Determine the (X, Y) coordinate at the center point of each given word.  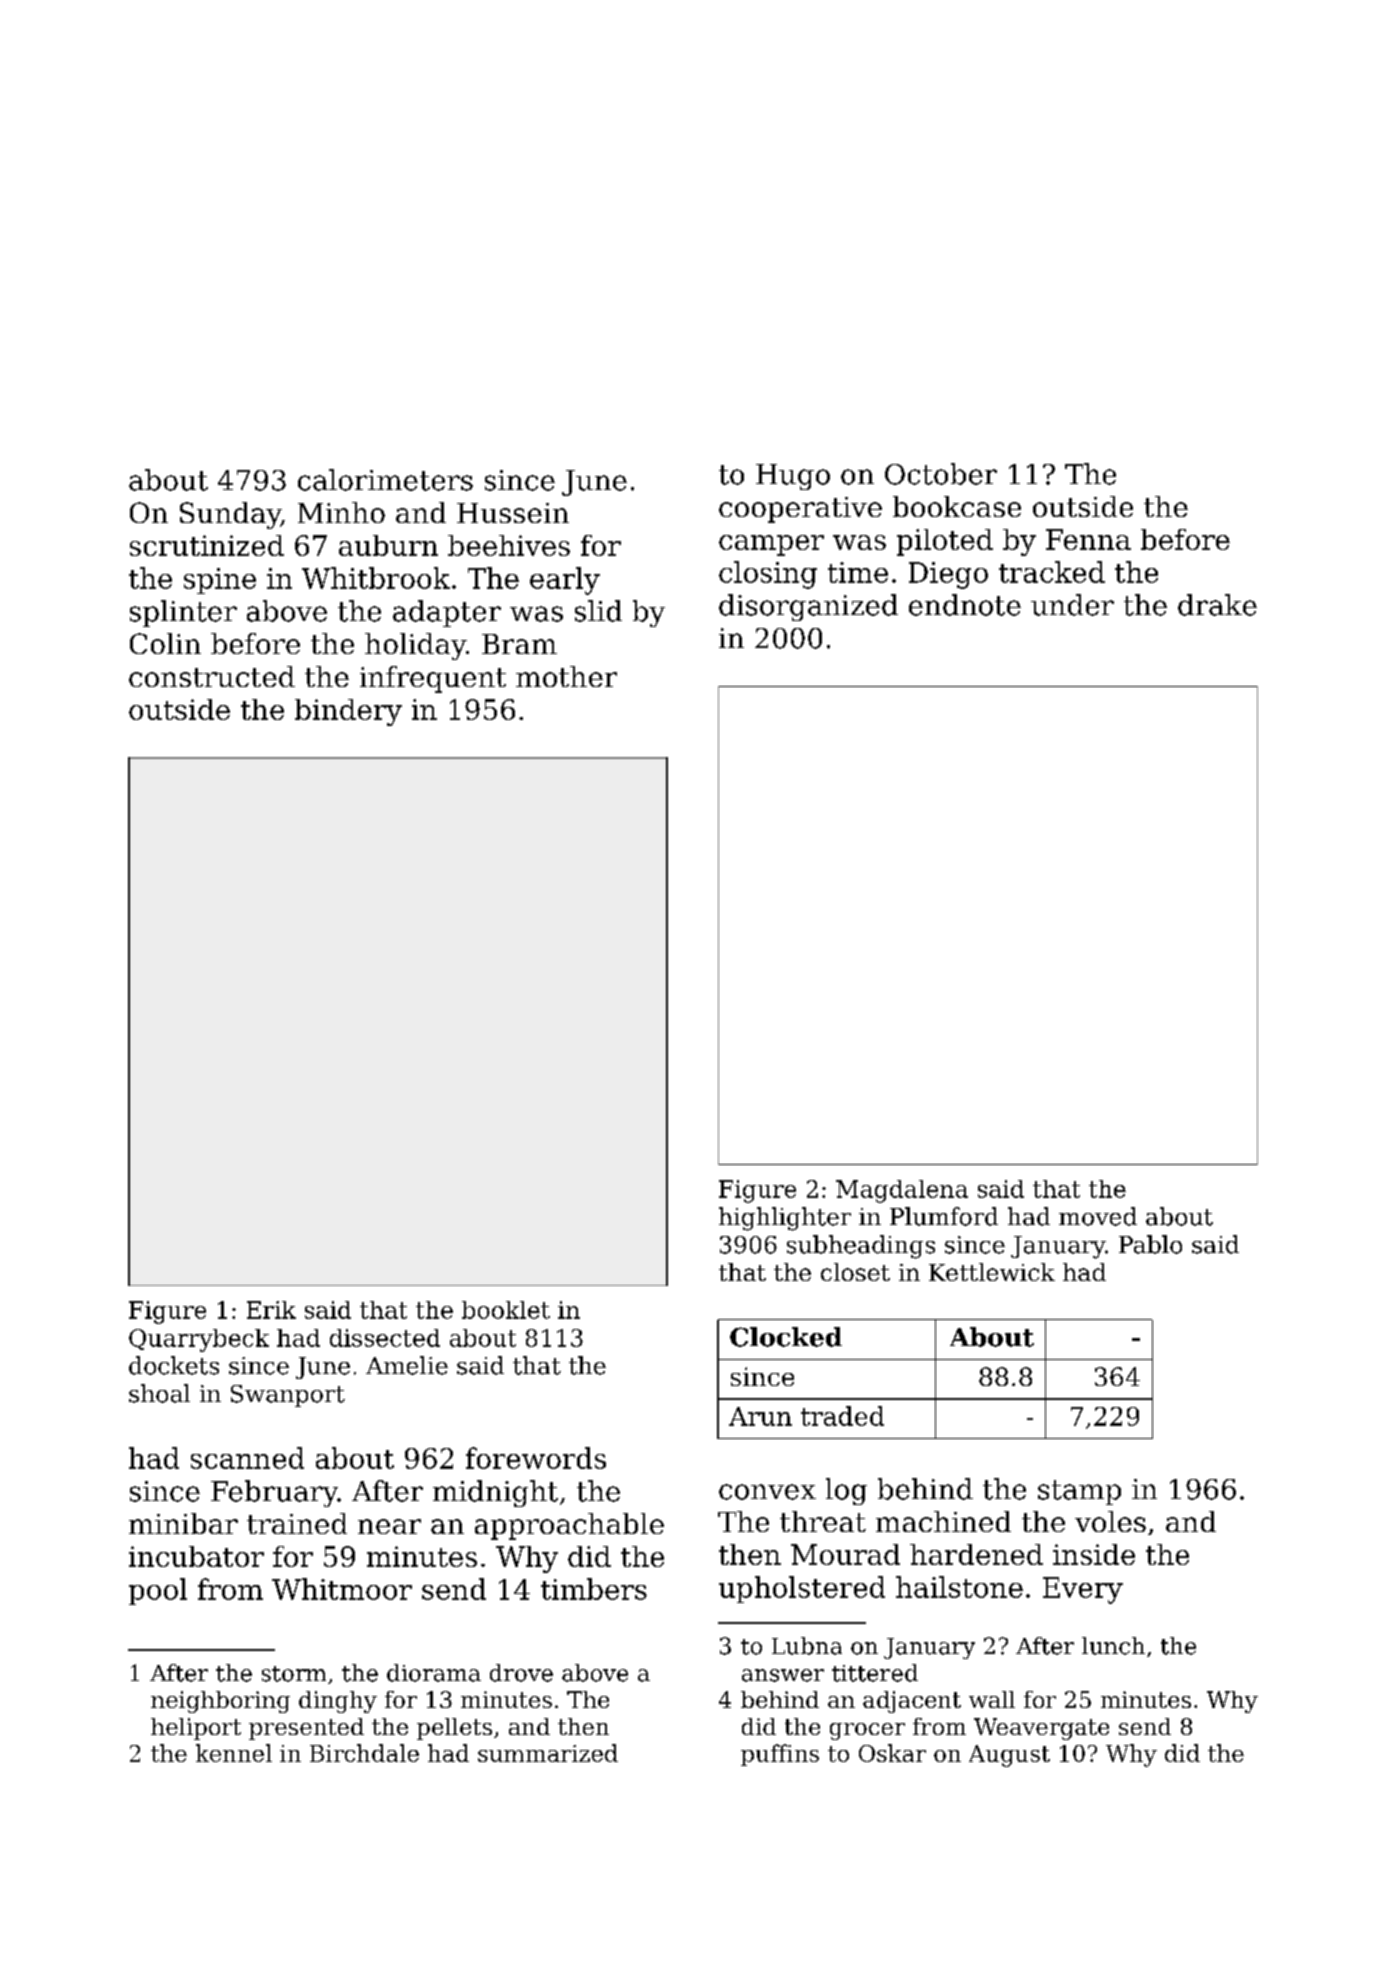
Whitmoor (342, 1589)
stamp (1079, 1492)
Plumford (944, 1216)
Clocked (786, 1337)
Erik (271, 1310)
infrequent (433, 679)
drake (1217, 605)
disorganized (808, 607)
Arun (760, 1416)
